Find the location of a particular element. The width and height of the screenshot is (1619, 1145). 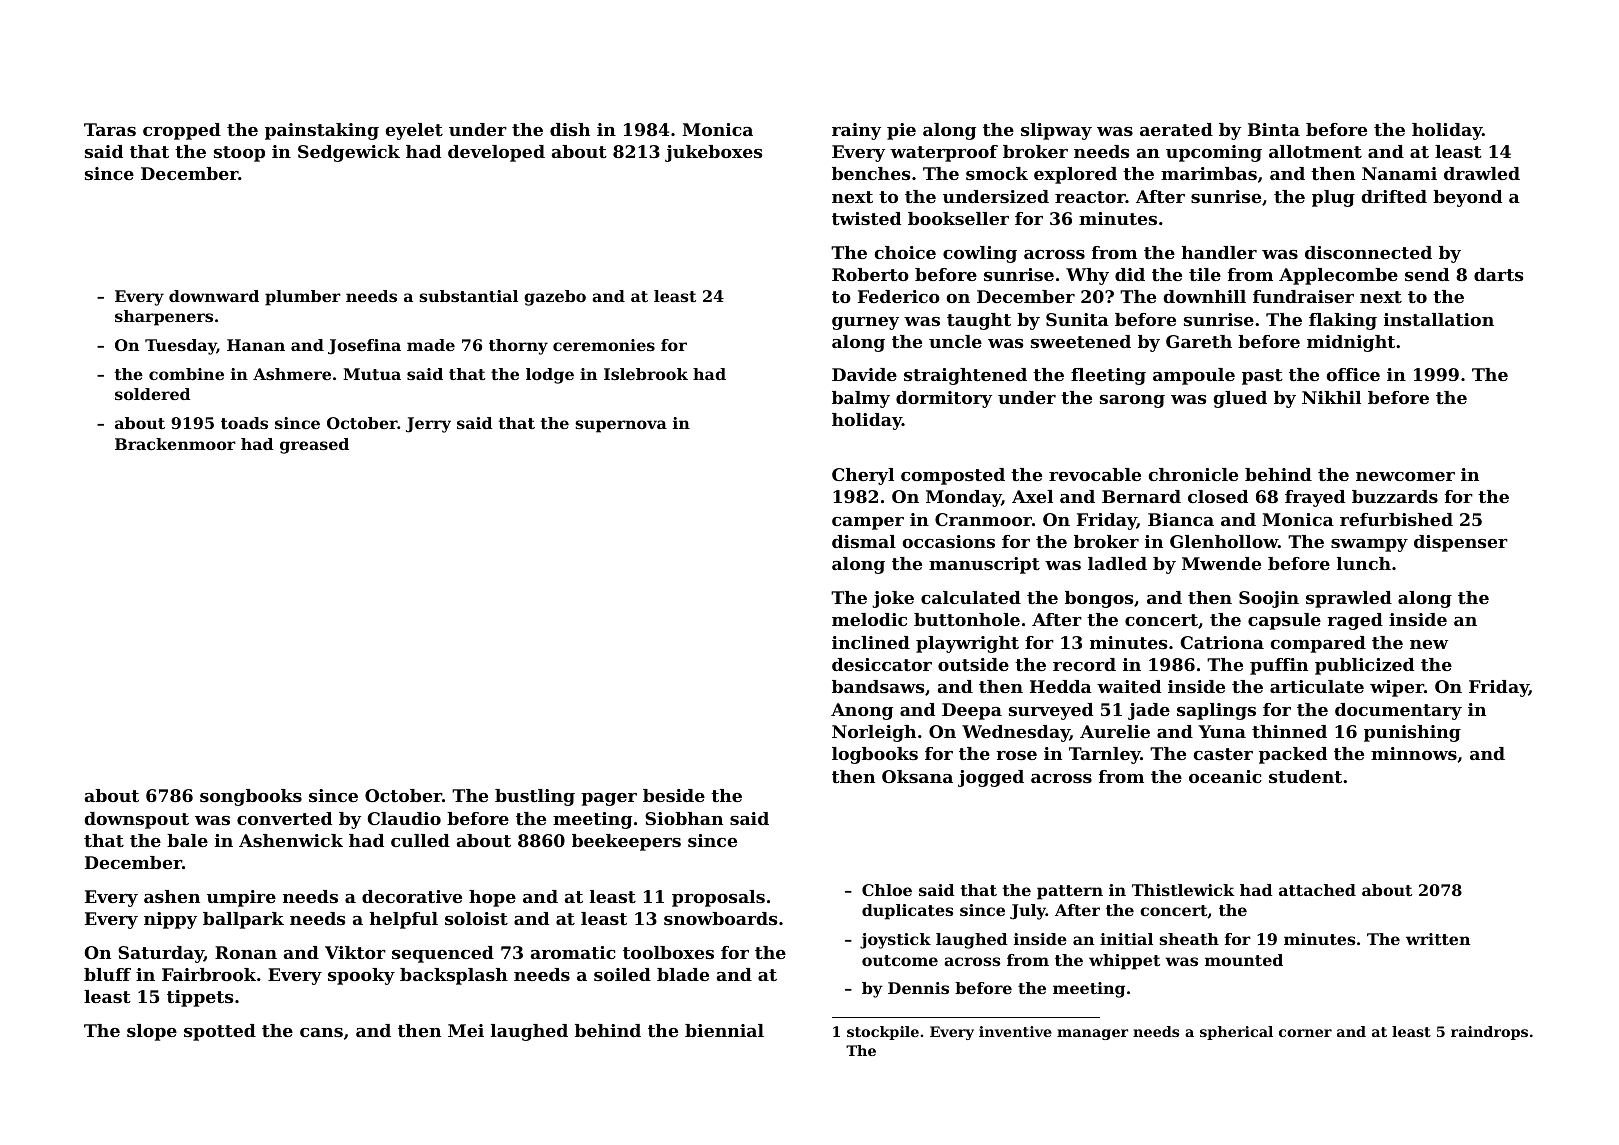

sheath is located at coordinates (1189, 939).
